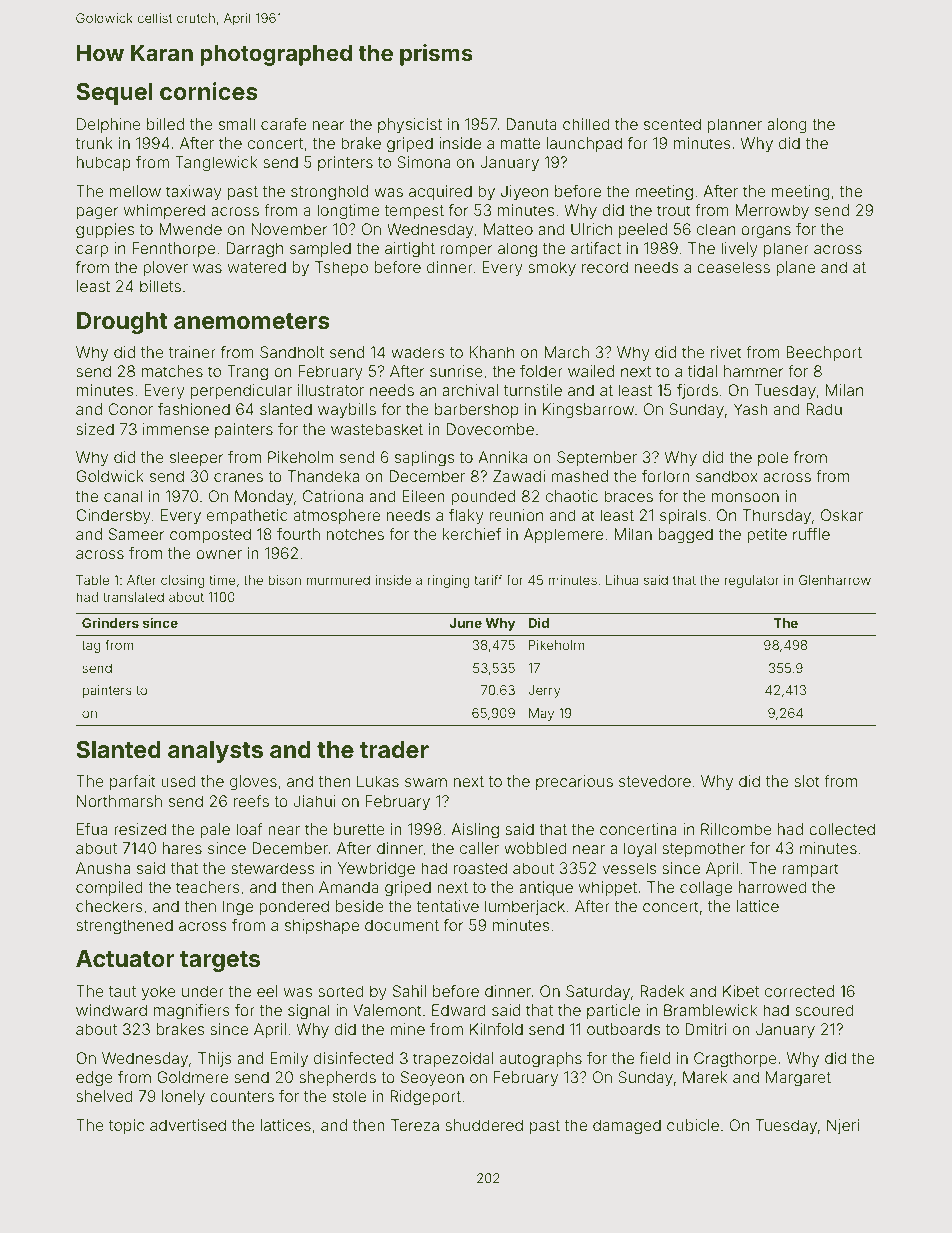  I want to click on airtight, so click(410, 250).
